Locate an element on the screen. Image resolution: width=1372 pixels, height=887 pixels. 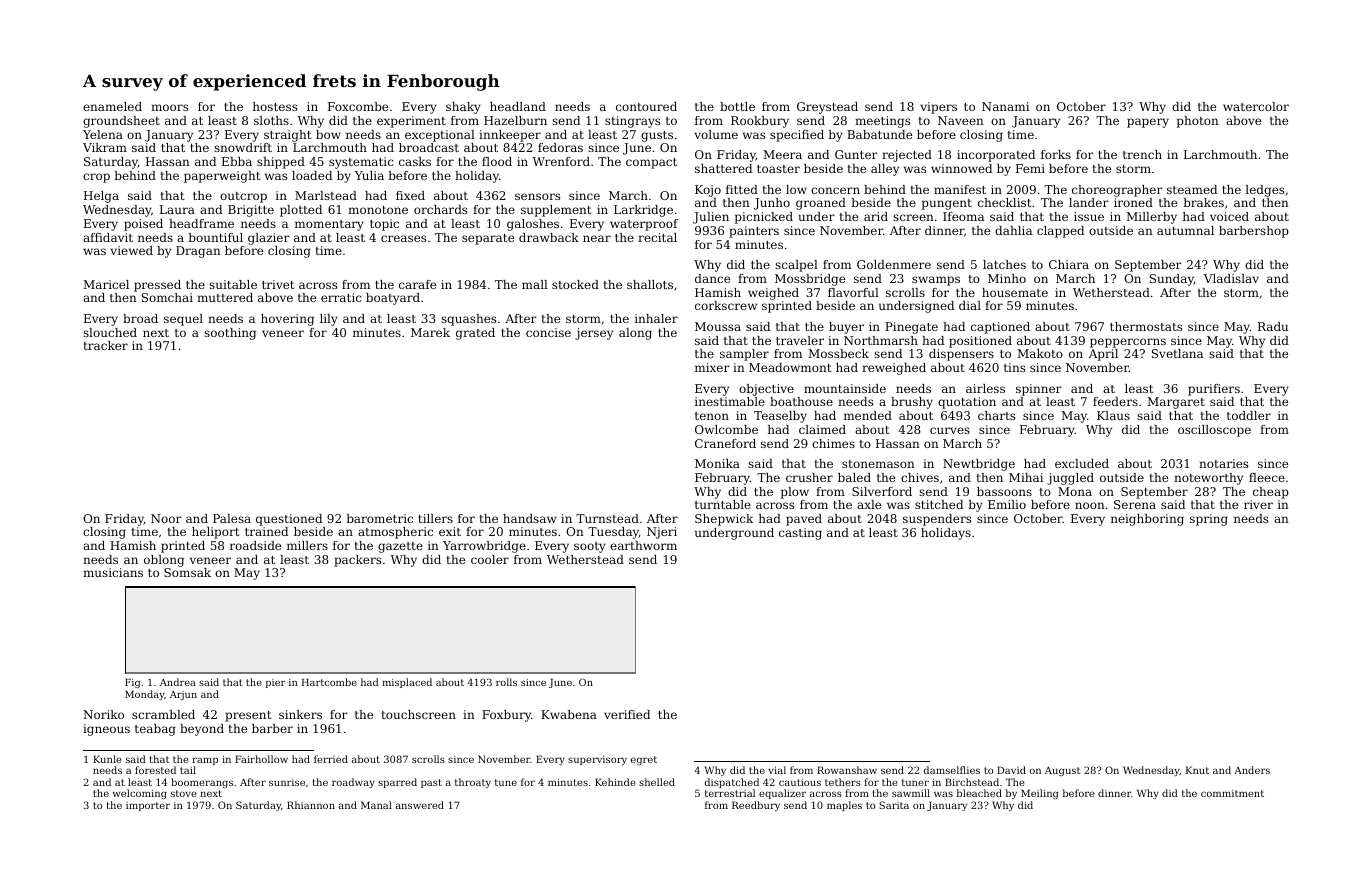
inestimable is located at coordinates (730, 401).
